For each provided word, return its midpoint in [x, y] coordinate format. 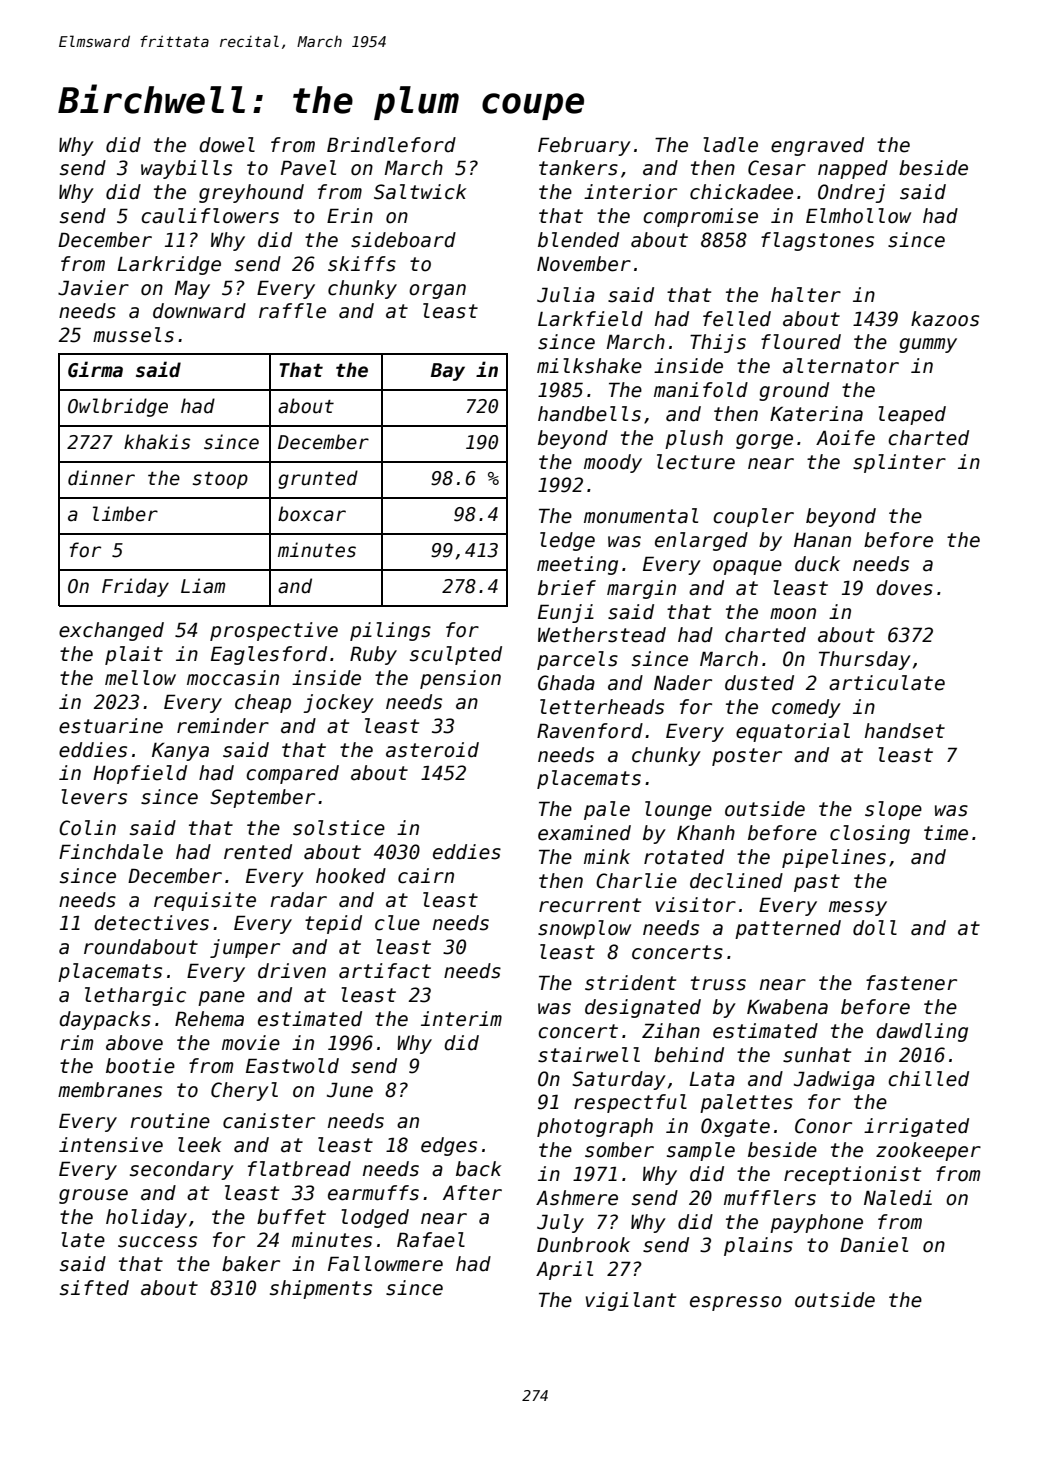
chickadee [741, 192]
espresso [736, 1303]
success [157, 1242]
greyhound [251, 193]
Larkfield [590, 319]
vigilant [631, 1301]
